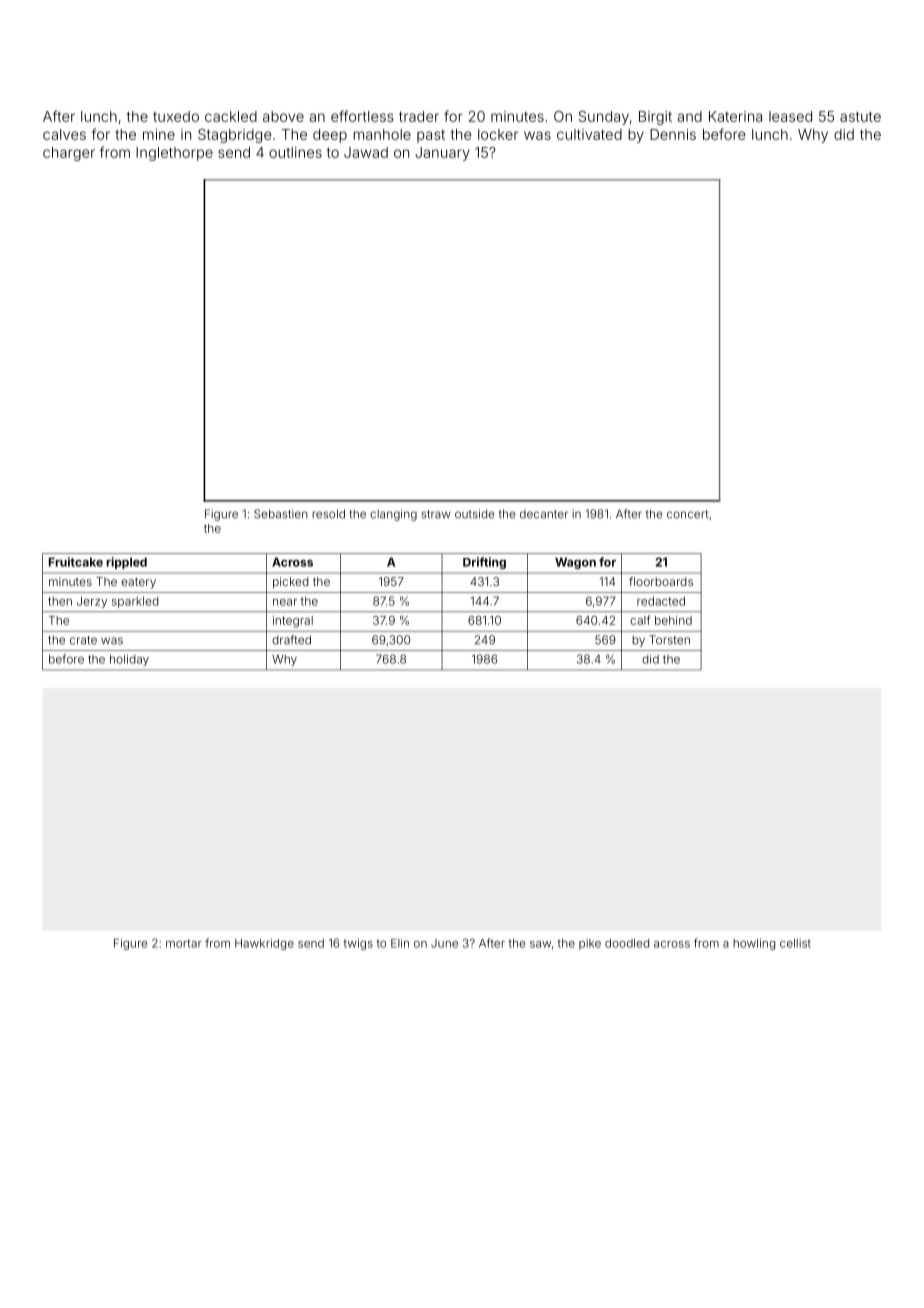  What do you see at coordinates (544, 514) in the image?
I see `decanter` at bounding box center [544, 514].
